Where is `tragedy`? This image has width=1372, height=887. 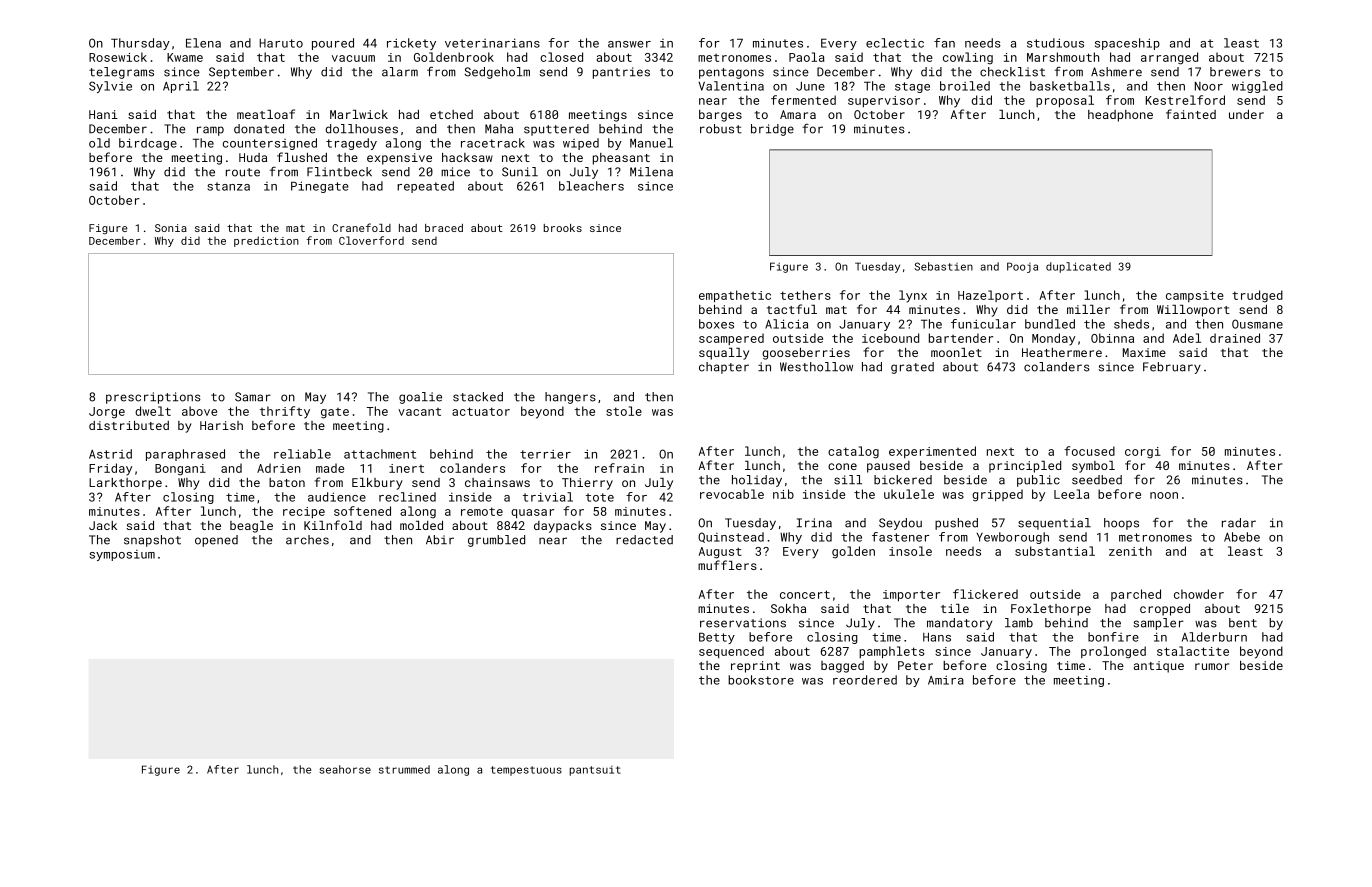 tragedy is located at coordinates (351, 144).
